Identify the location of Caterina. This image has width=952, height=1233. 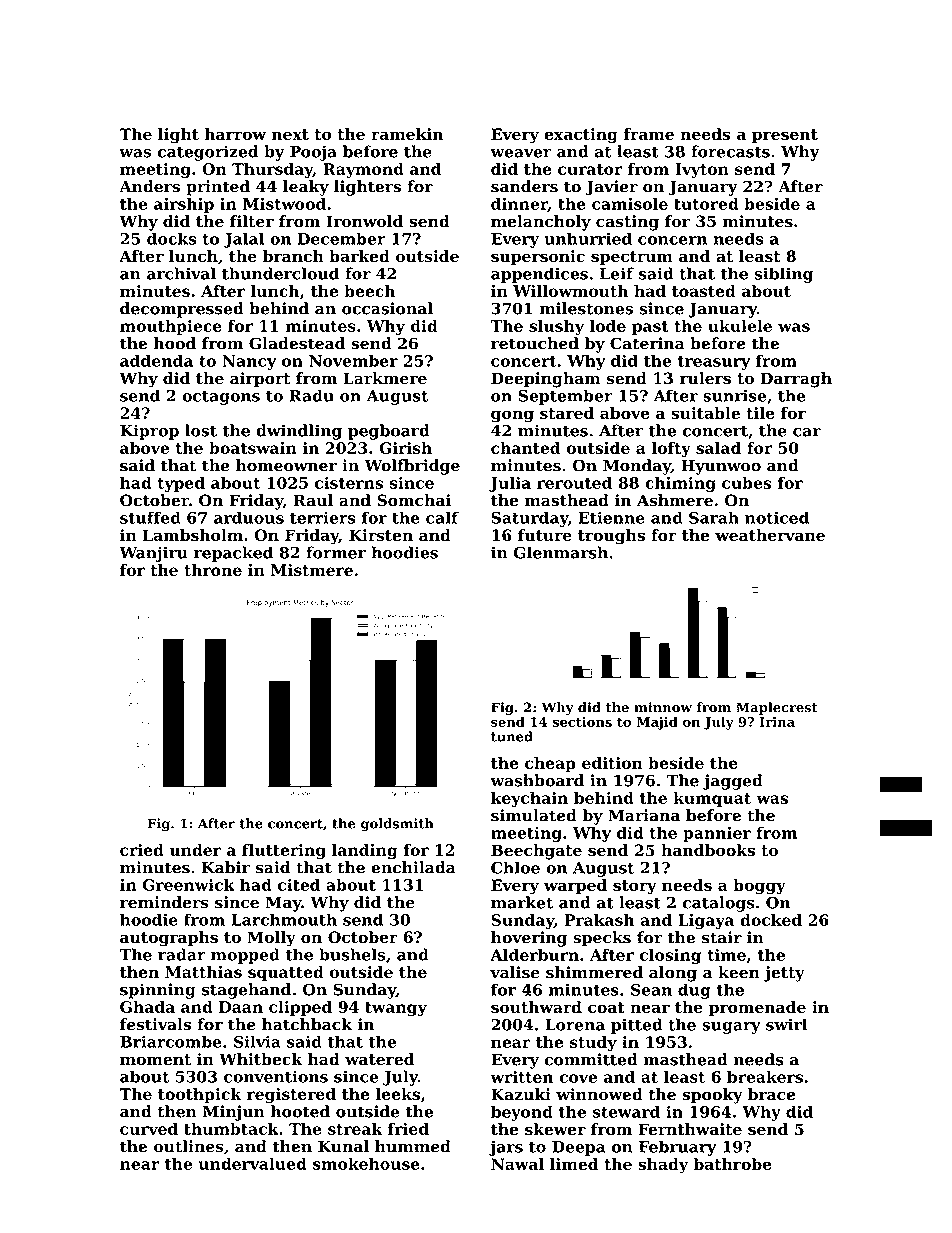
(647, 343).
